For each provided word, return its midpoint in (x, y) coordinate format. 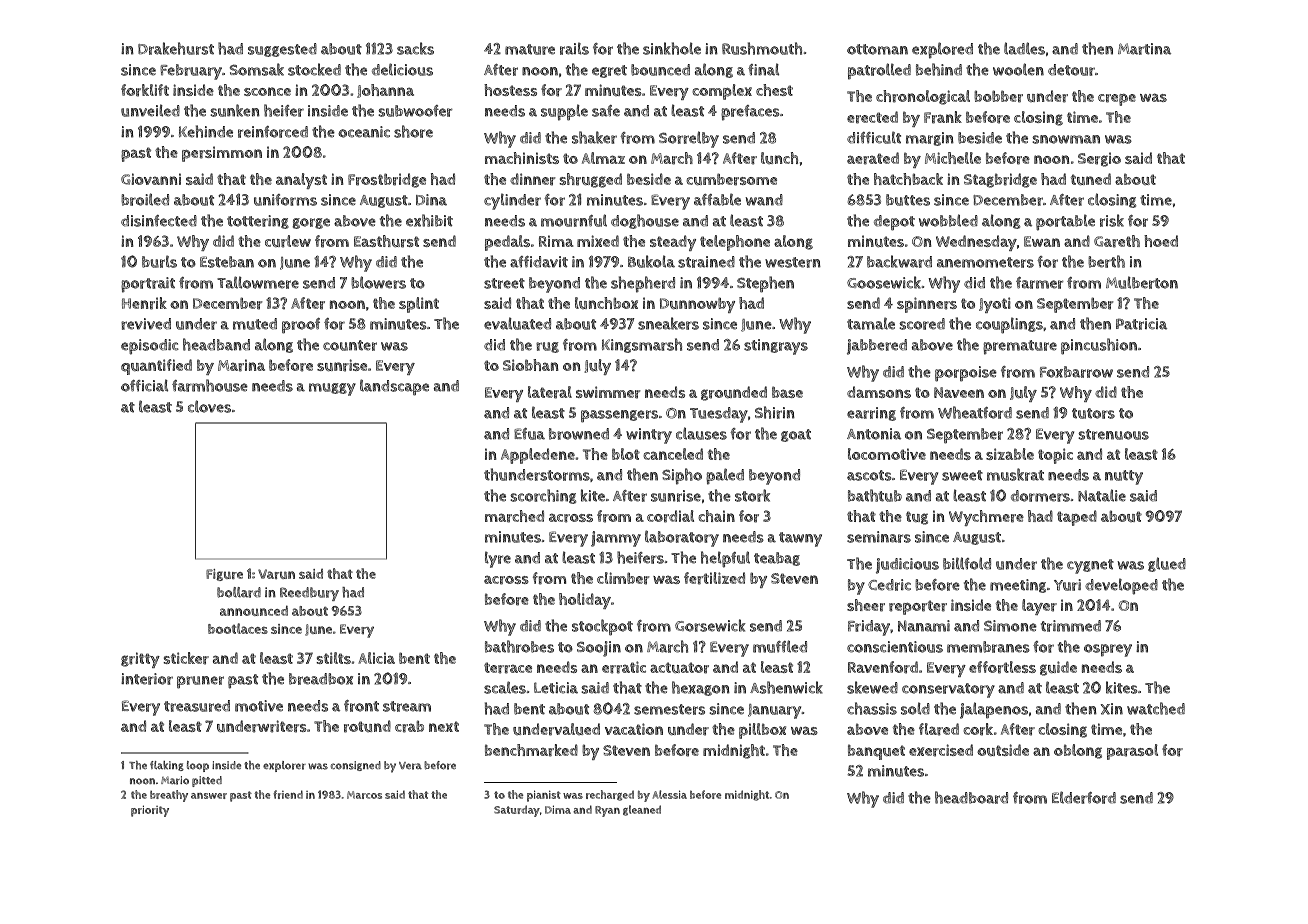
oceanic (364, 132)
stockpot (602, 627)
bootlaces (238, 628)
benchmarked (531, 750)
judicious (907, 566)
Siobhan (531, 365)
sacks (415, 48)
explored (942, 50)
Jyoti (995, 305)
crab (409, 726)
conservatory (948, 690)
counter (350, 345)
